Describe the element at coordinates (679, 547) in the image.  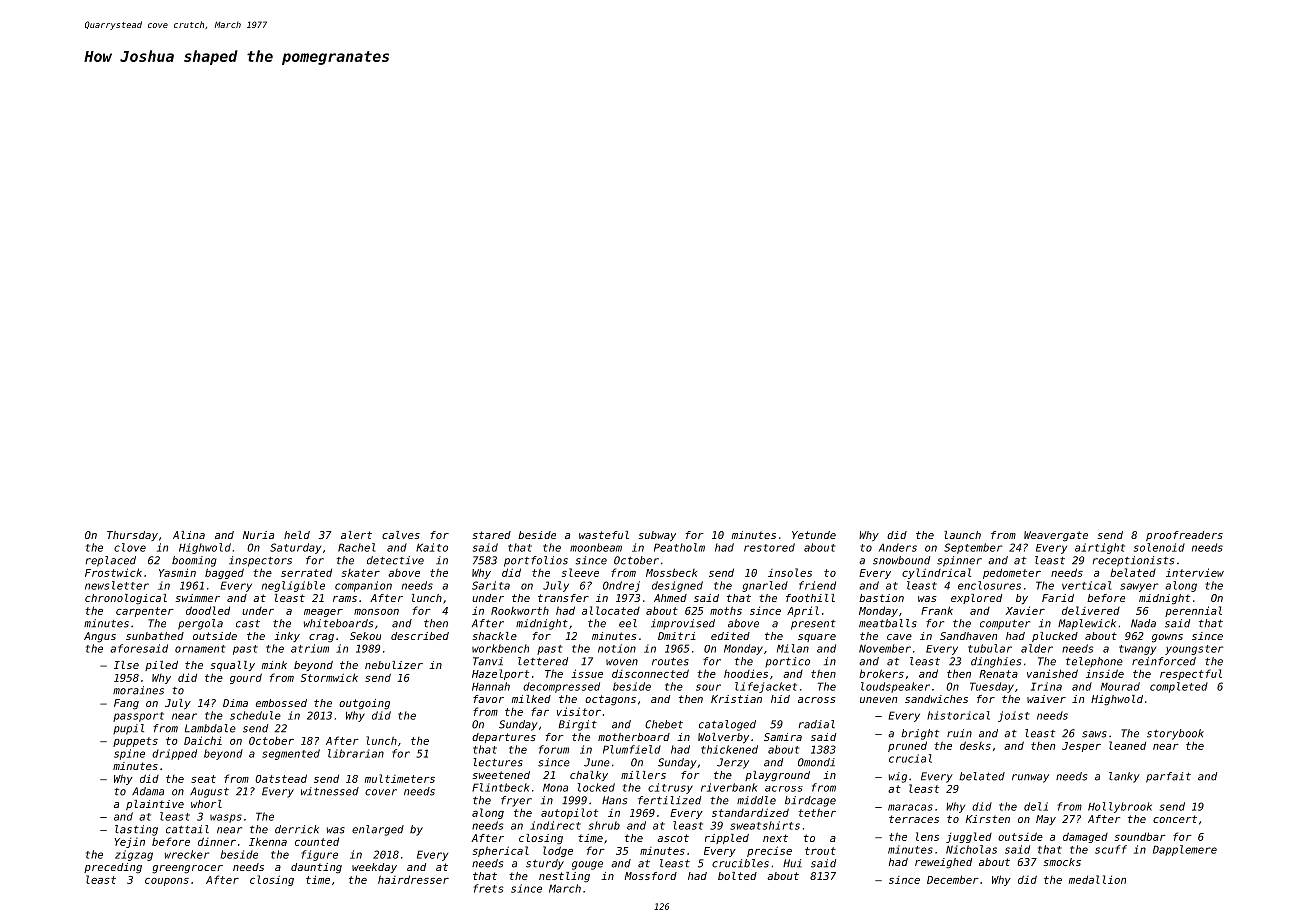
I see `Peatholm` at that location.
